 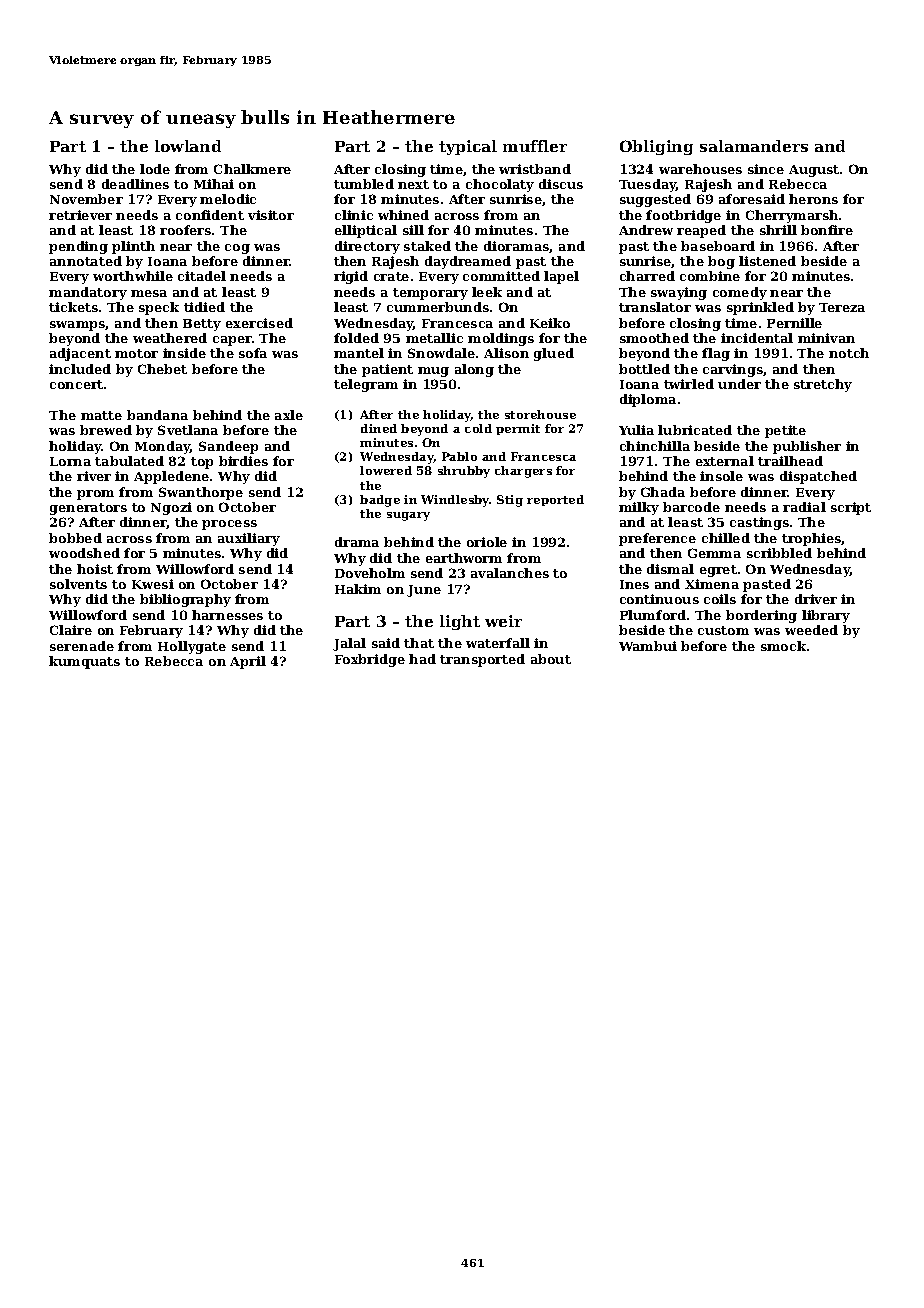 What do you see at coordinates (438, 307) in the document?
I see `cummerbunds` at bounding box center [438, 307].
